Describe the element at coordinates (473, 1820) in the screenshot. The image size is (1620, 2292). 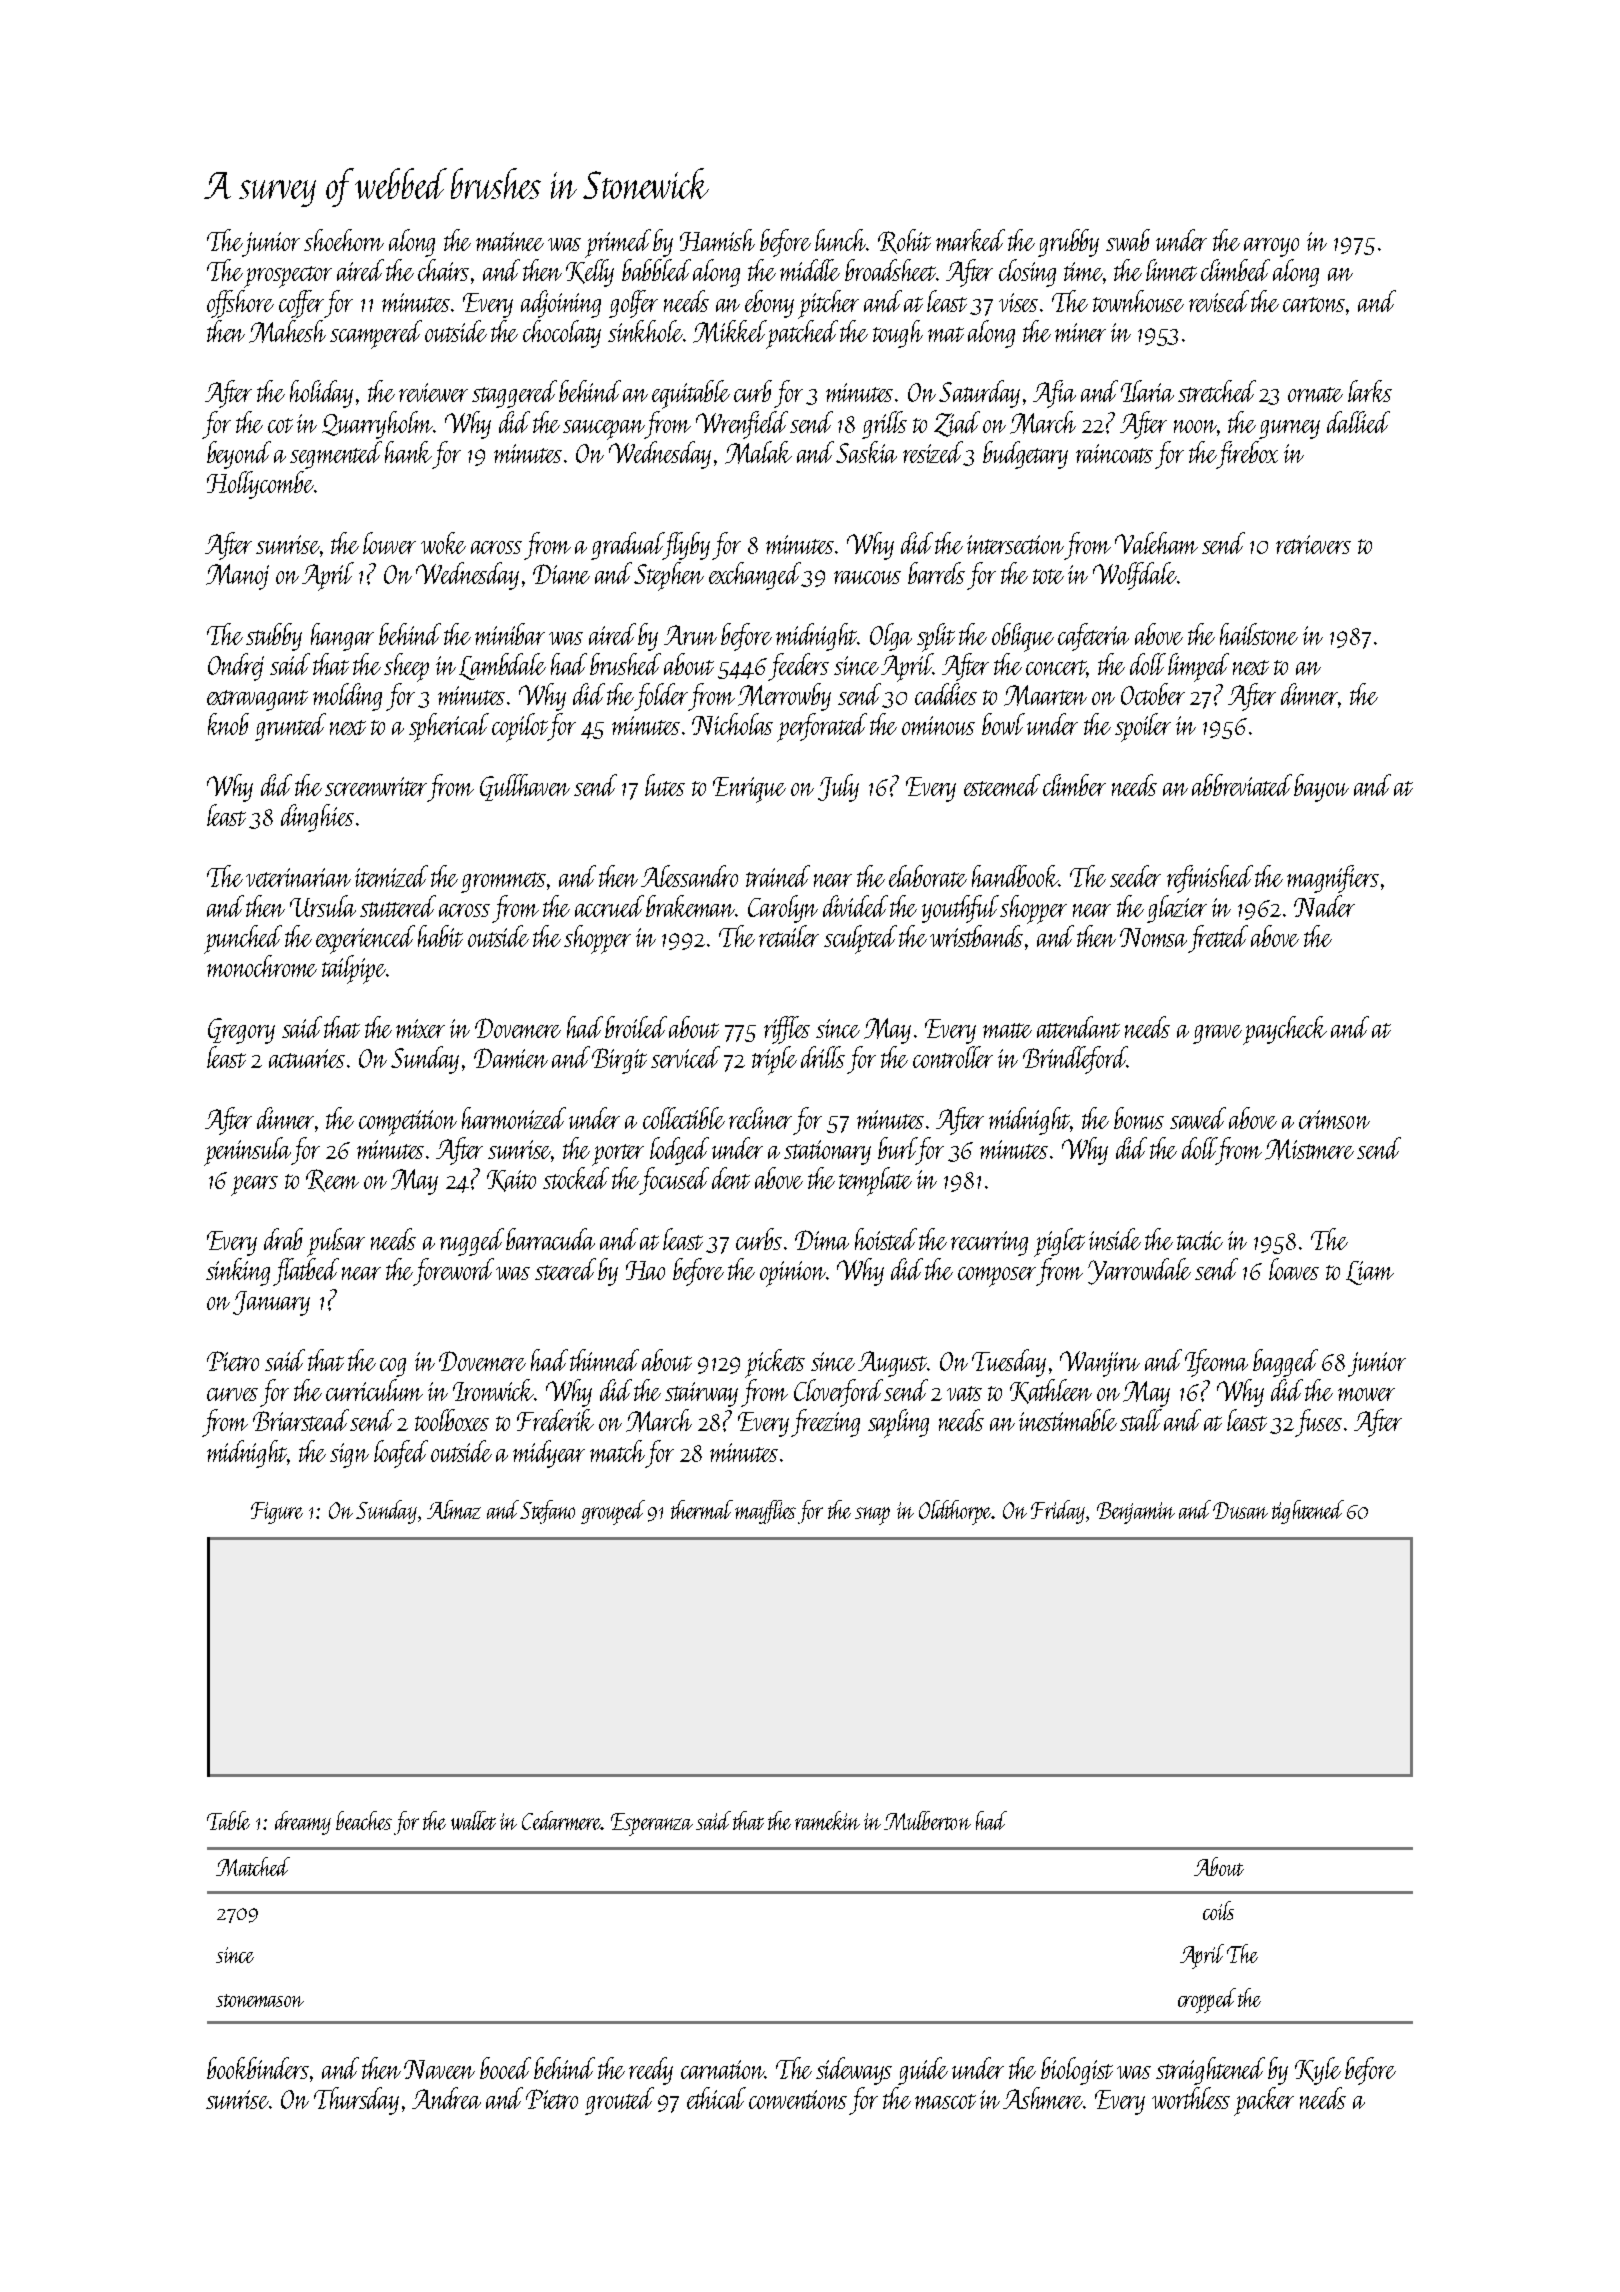
I see `wallet` at that location.
